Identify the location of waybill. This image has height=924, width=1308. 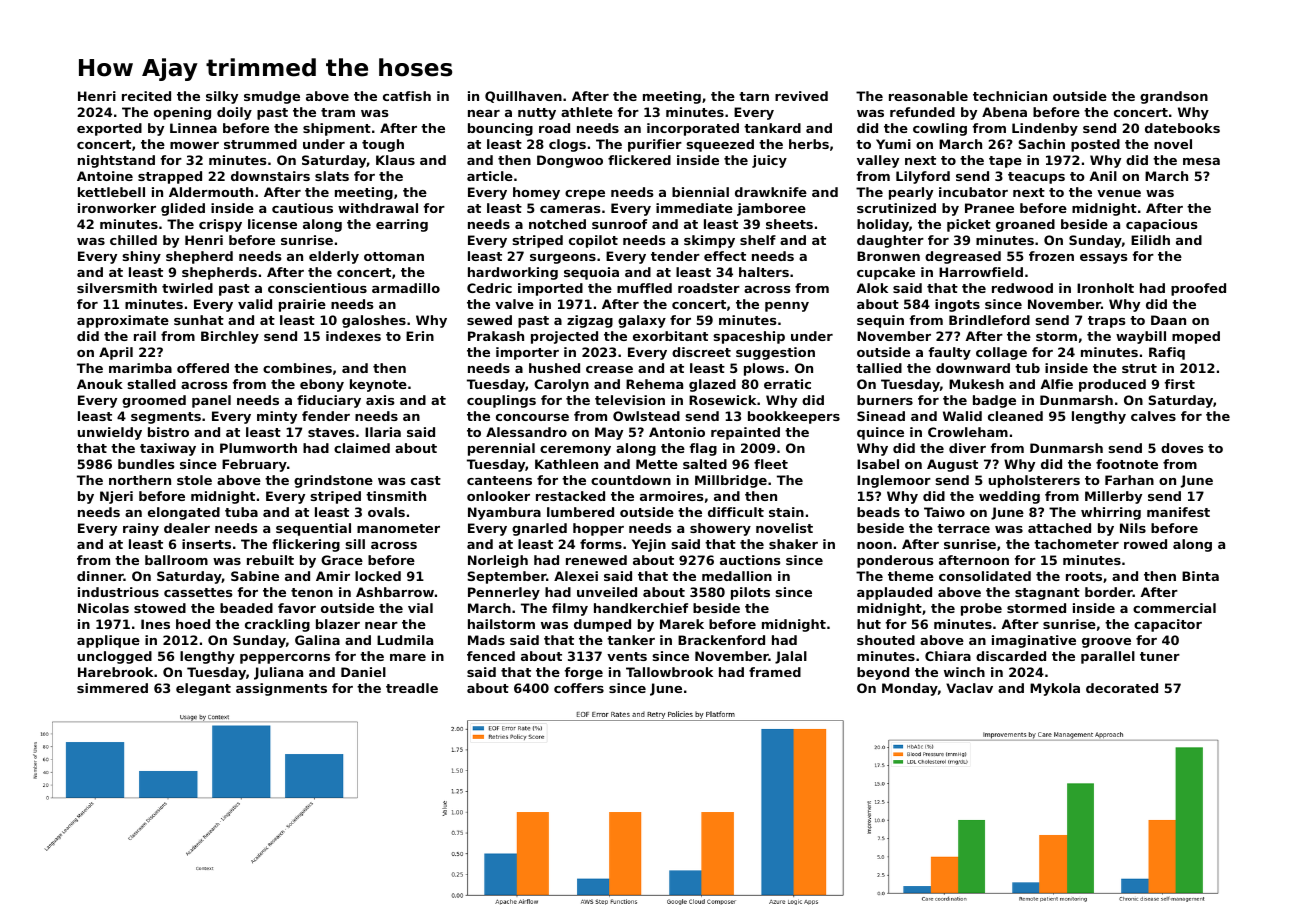
(1141, 337).
